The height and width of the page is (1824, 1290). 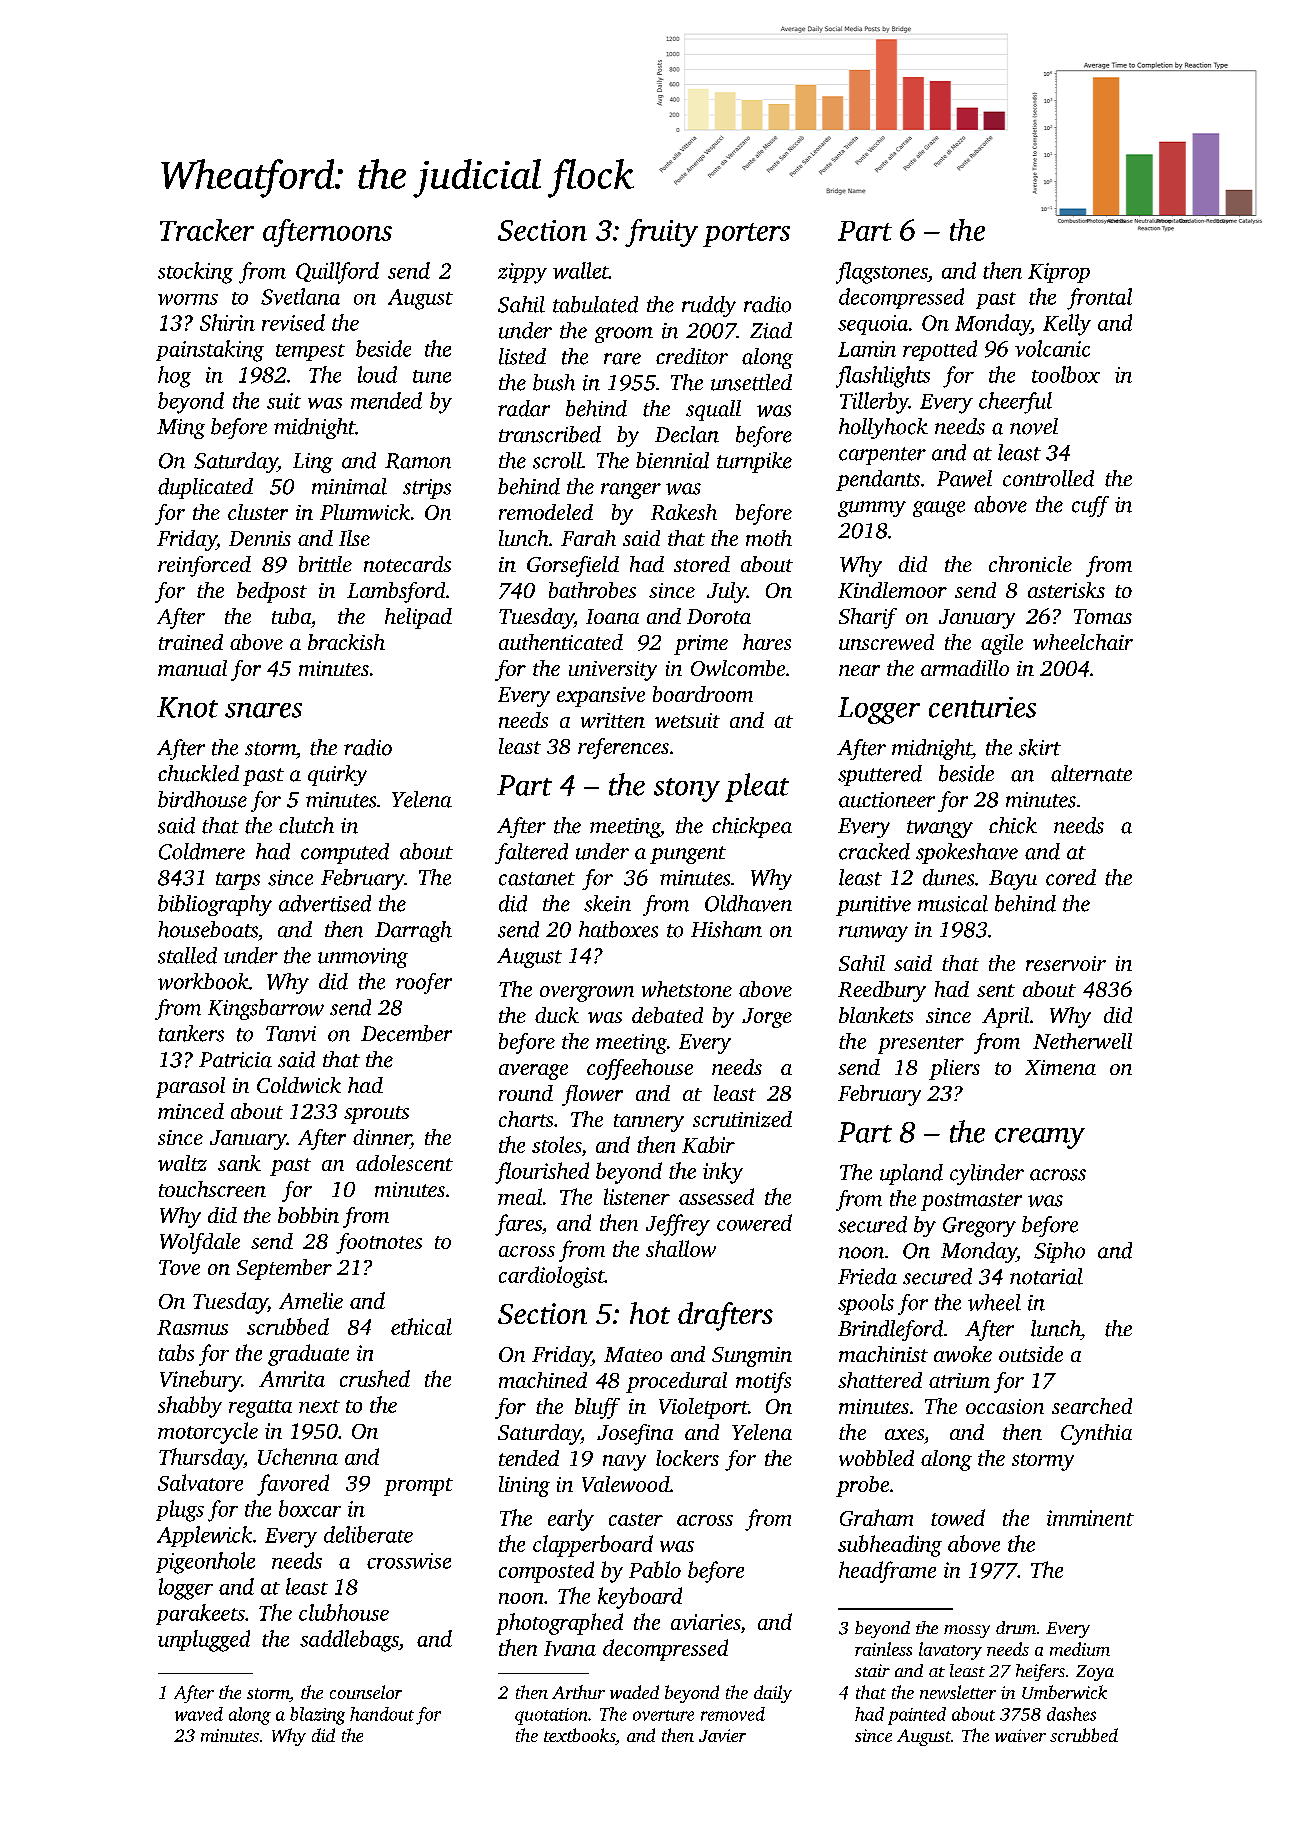 I want to click on Farah, so click(x=588, y=538).
